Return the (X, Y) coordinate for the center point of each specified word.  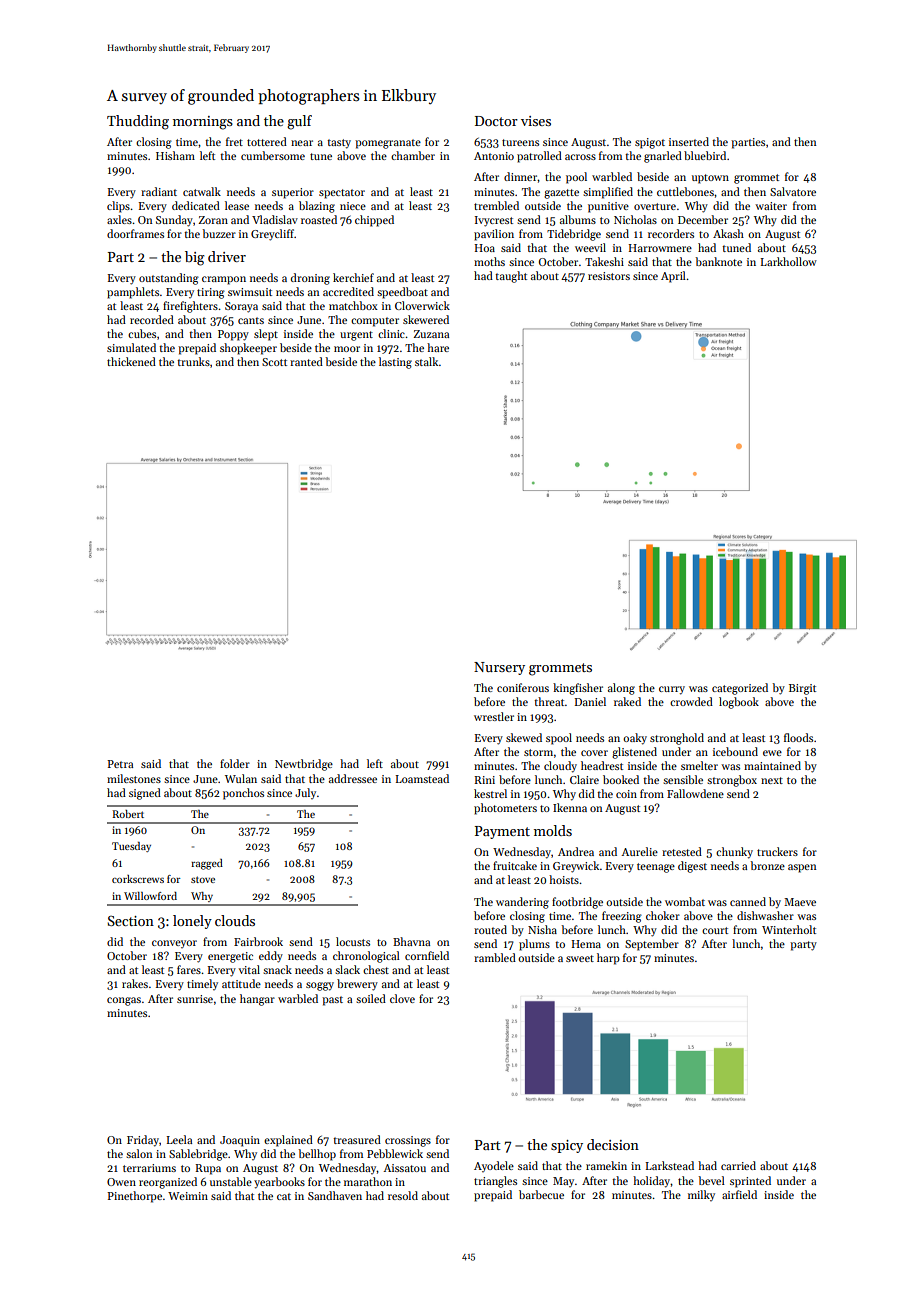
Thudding (138, 122)
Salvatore (793, 191)
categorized (740, 689)
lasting (395, 363)
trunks (193, 361)
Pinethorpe (134, 1197)
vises (536, 121)
